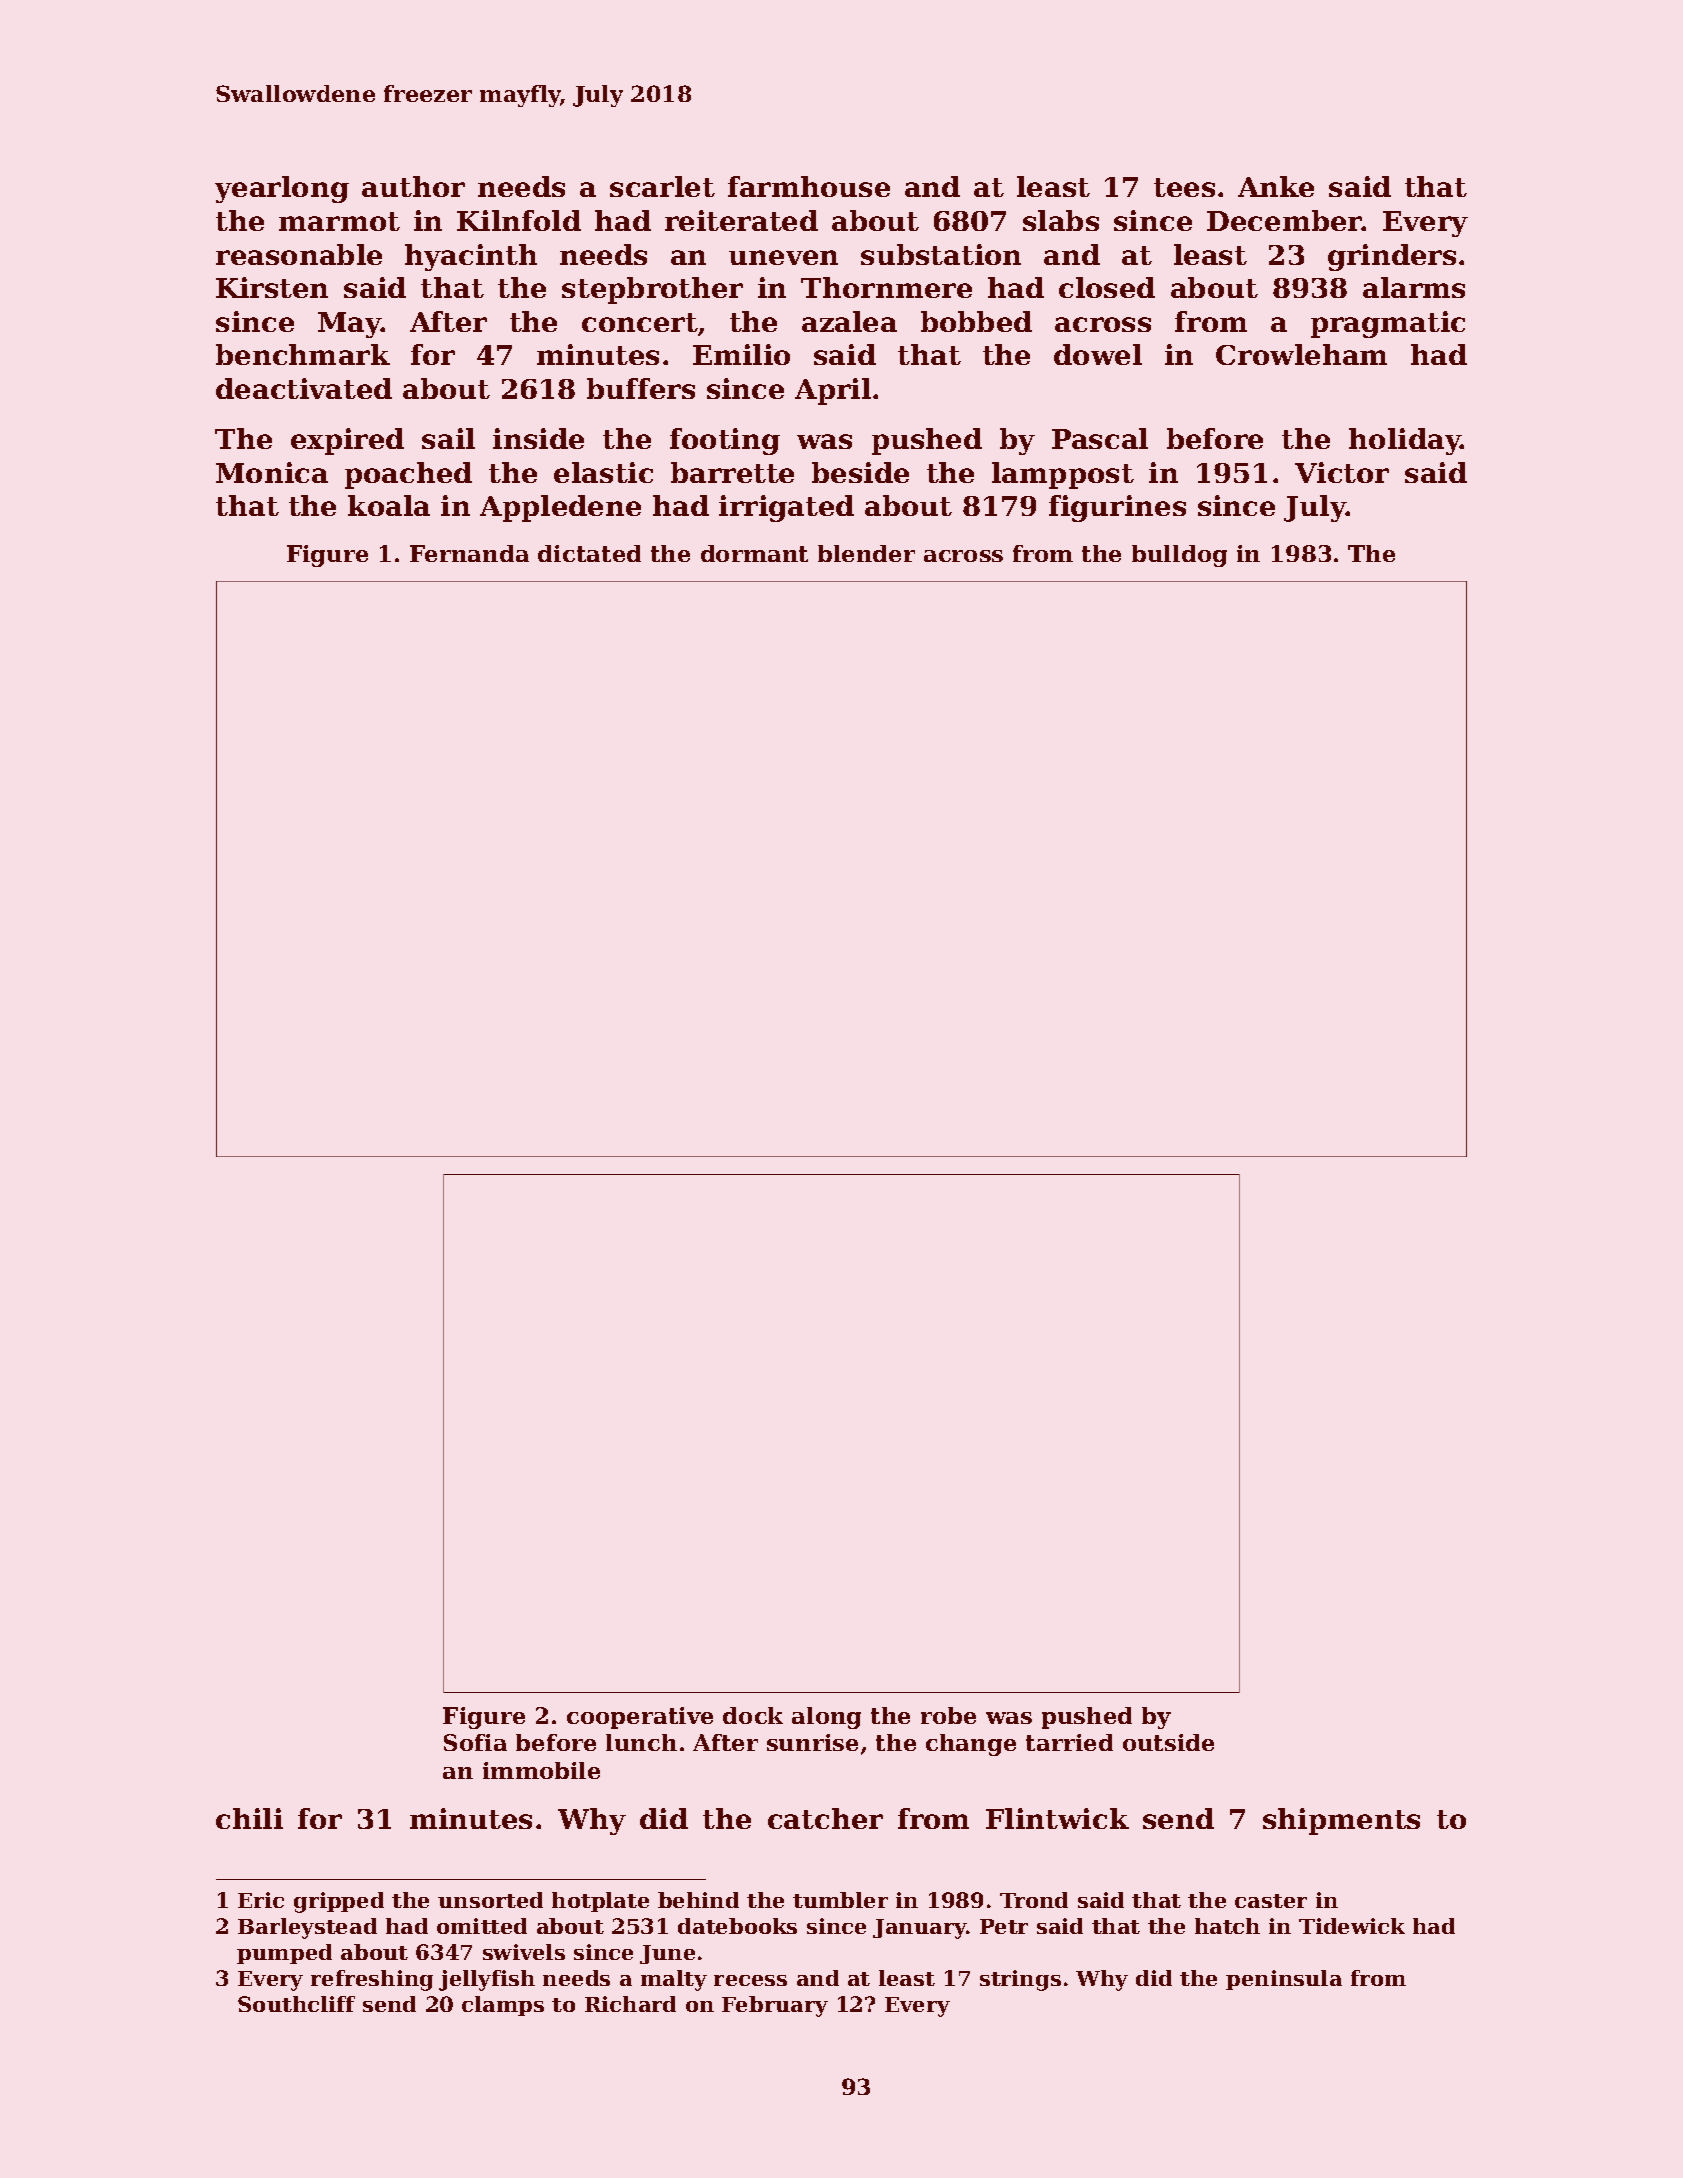  Describe the element at coordinates (640, 1718) in the document. I see `cooperative` at that location.
